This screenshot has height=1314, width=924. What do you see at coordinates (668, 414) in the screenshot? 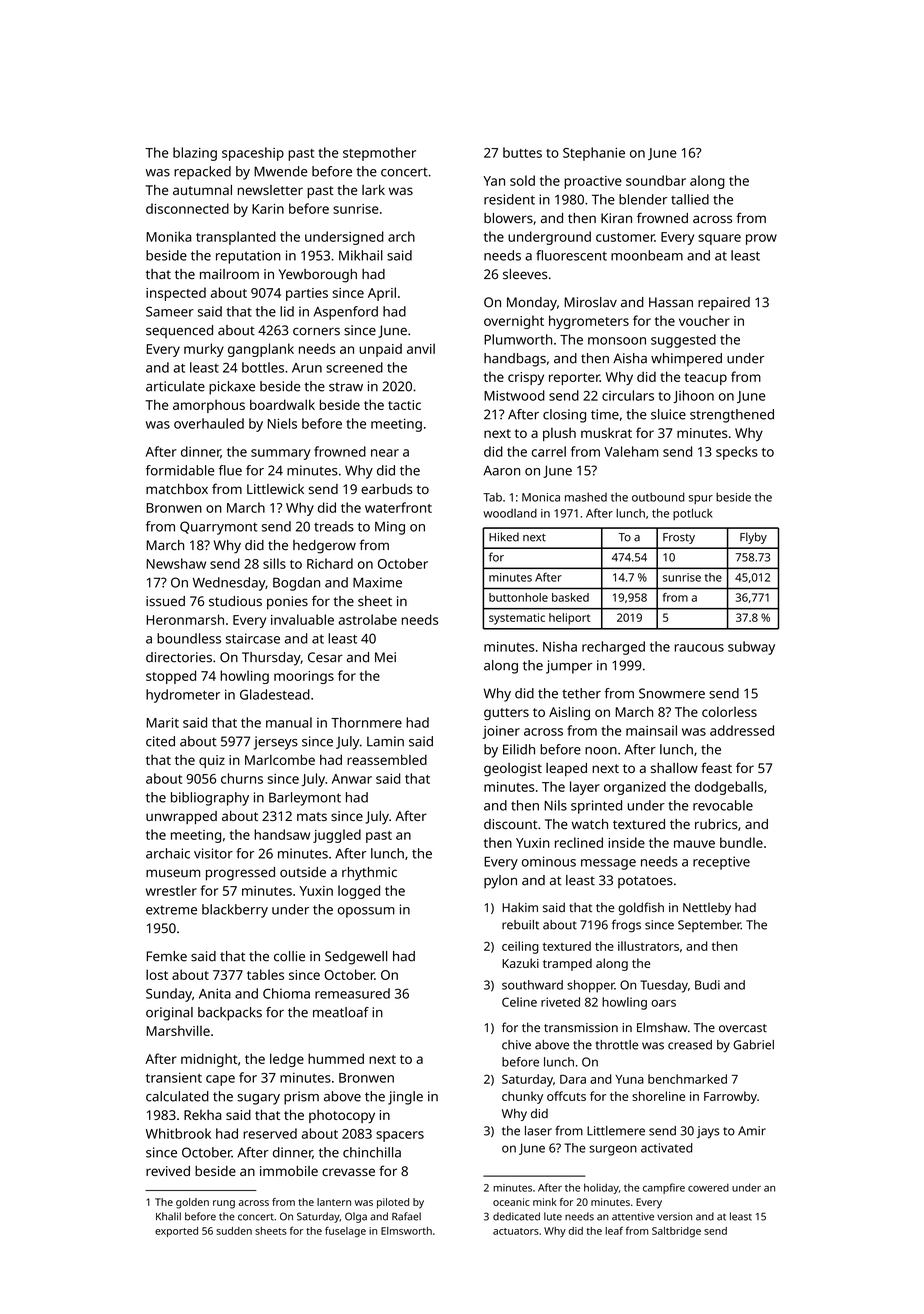
I see `sluice` at bounding box center [668, 414].
